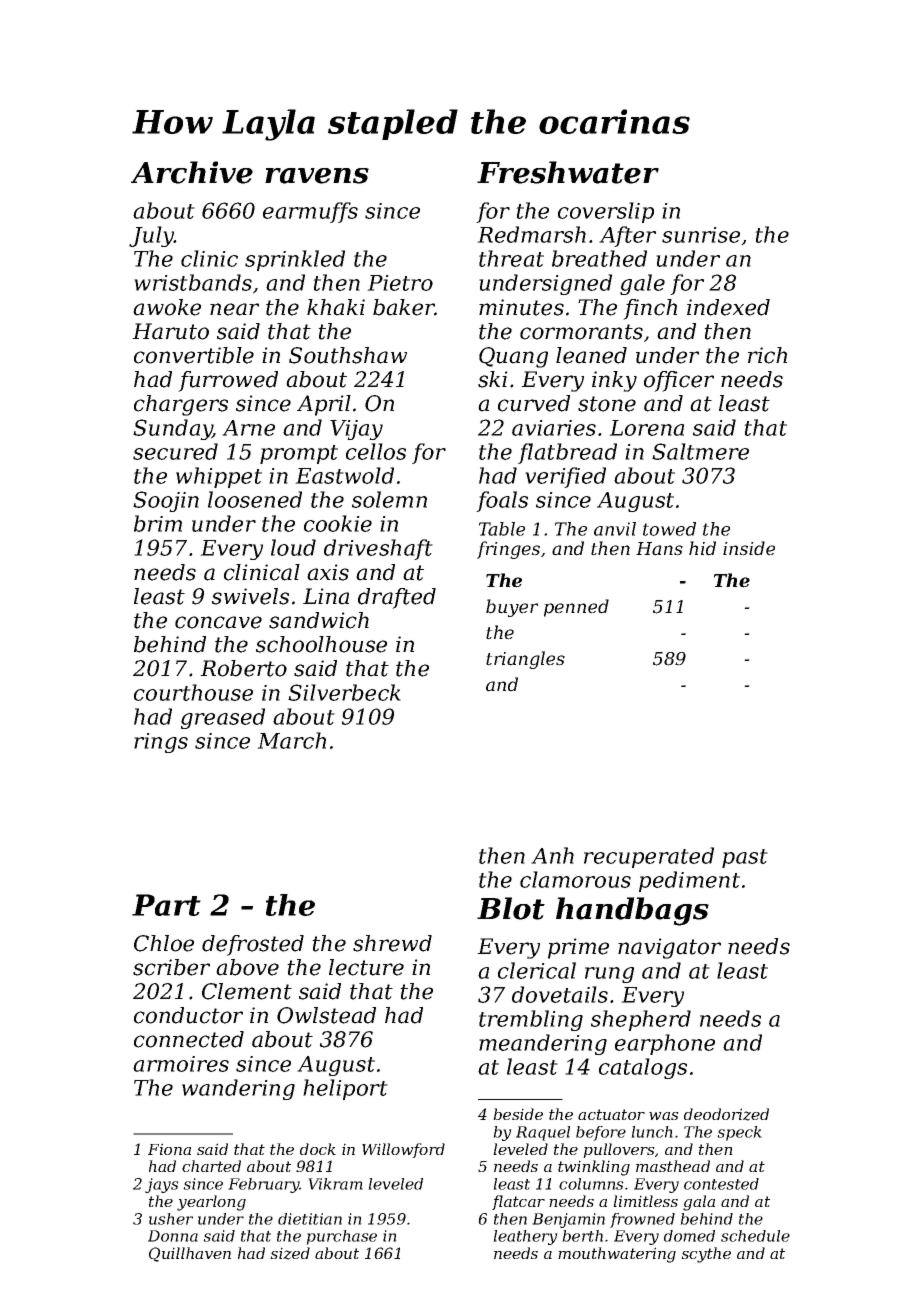  I want to click on Anh, so click(552, 855).
